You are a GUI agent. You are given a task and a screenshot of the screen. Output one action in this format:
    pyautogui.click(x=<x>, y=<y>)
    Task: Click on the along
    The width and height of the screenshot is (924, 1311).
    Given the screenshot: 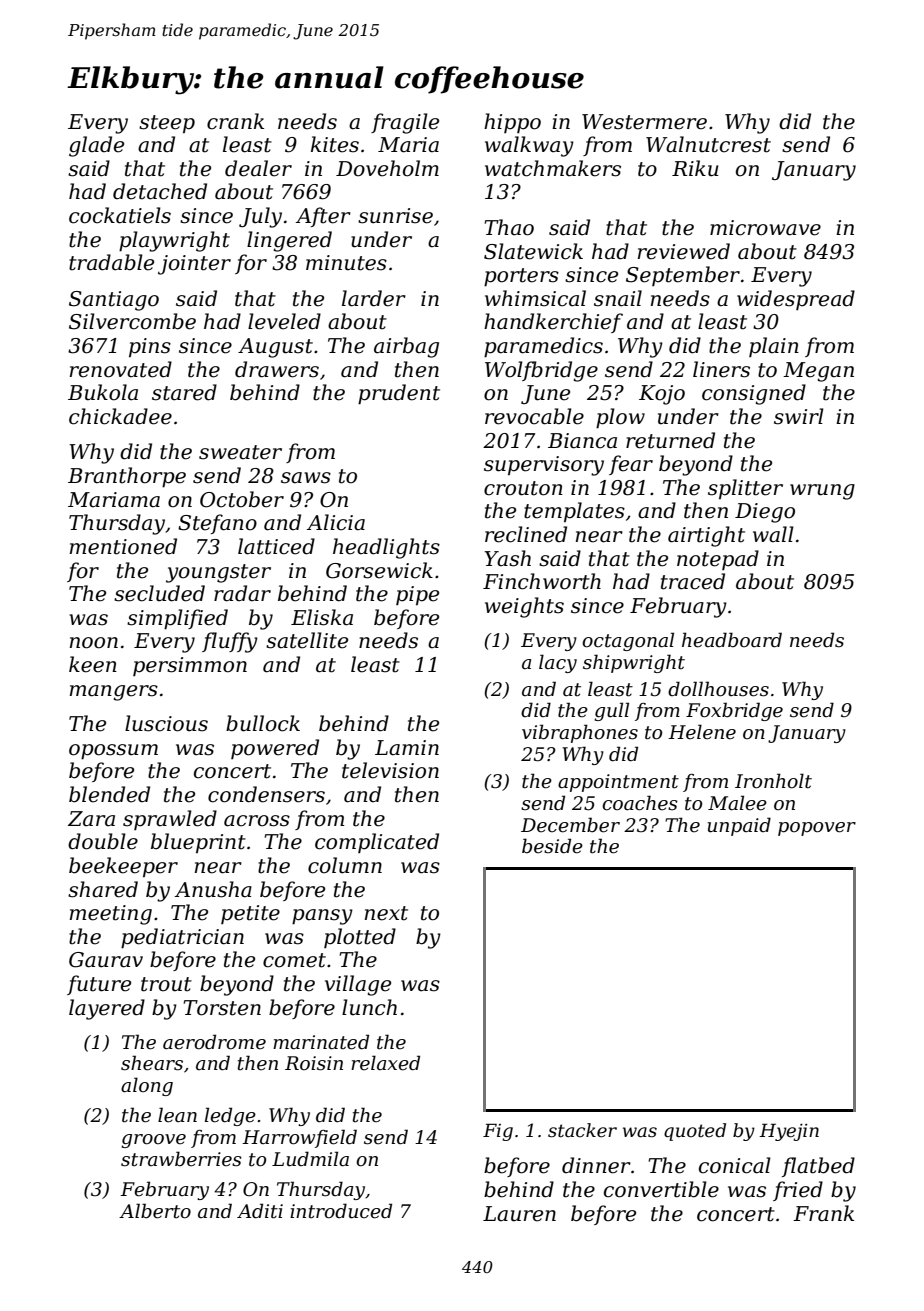 What is the action you would take?
    pyautogui.click(x=147, y=1086)
